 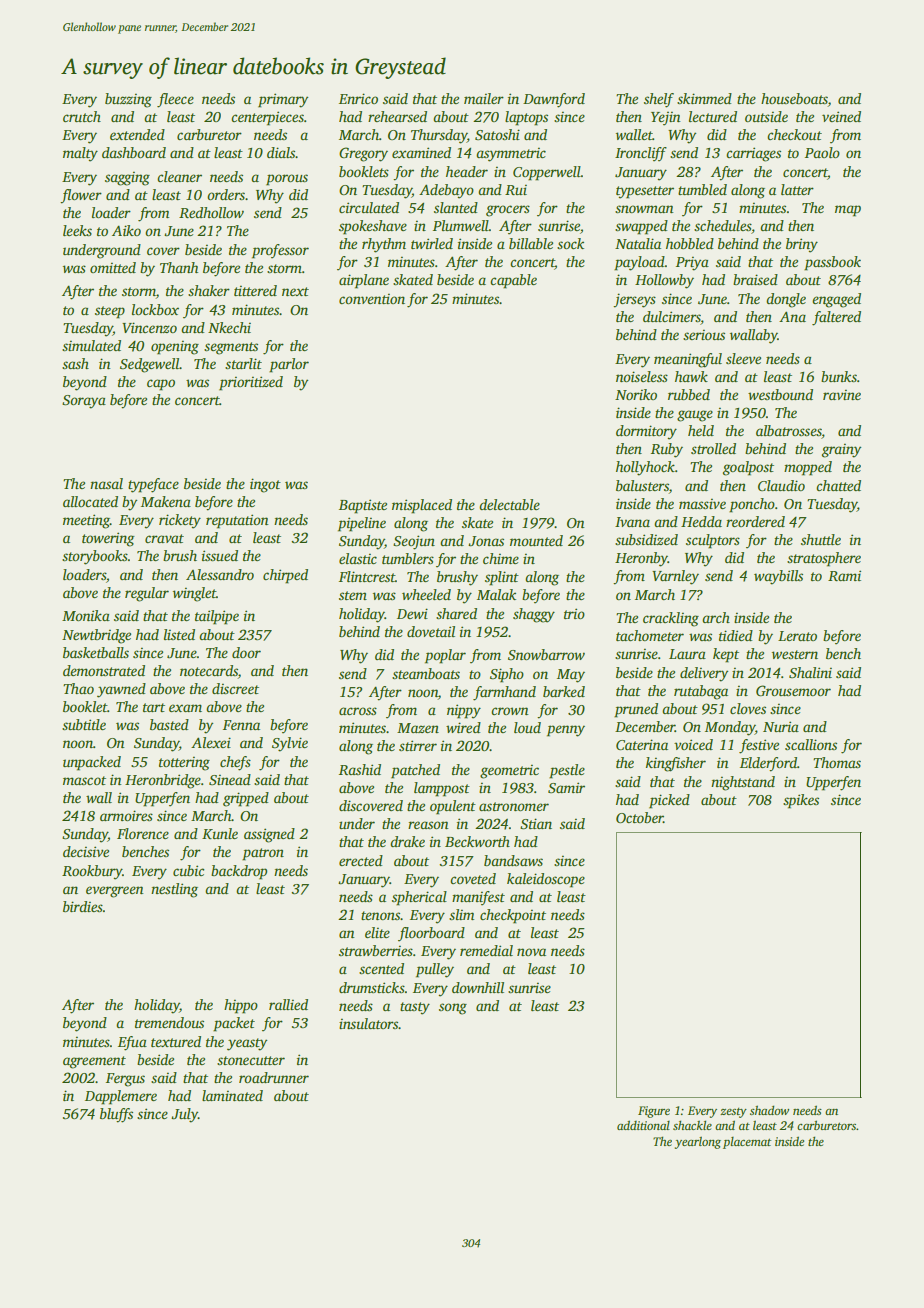 I want to click on spherical, so click(x=419, y=898).
